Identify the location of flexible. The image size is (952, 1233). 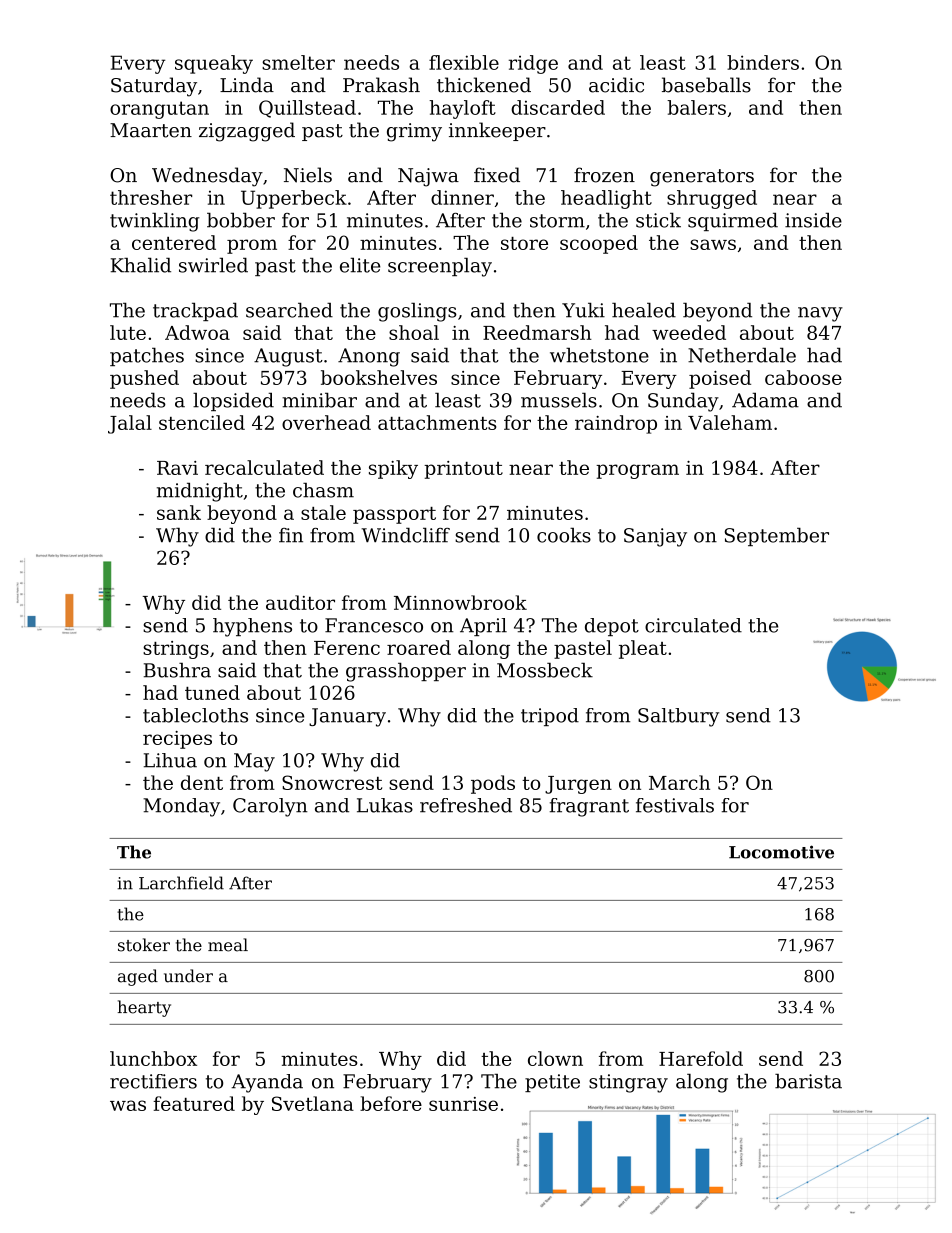
(464, 62).
